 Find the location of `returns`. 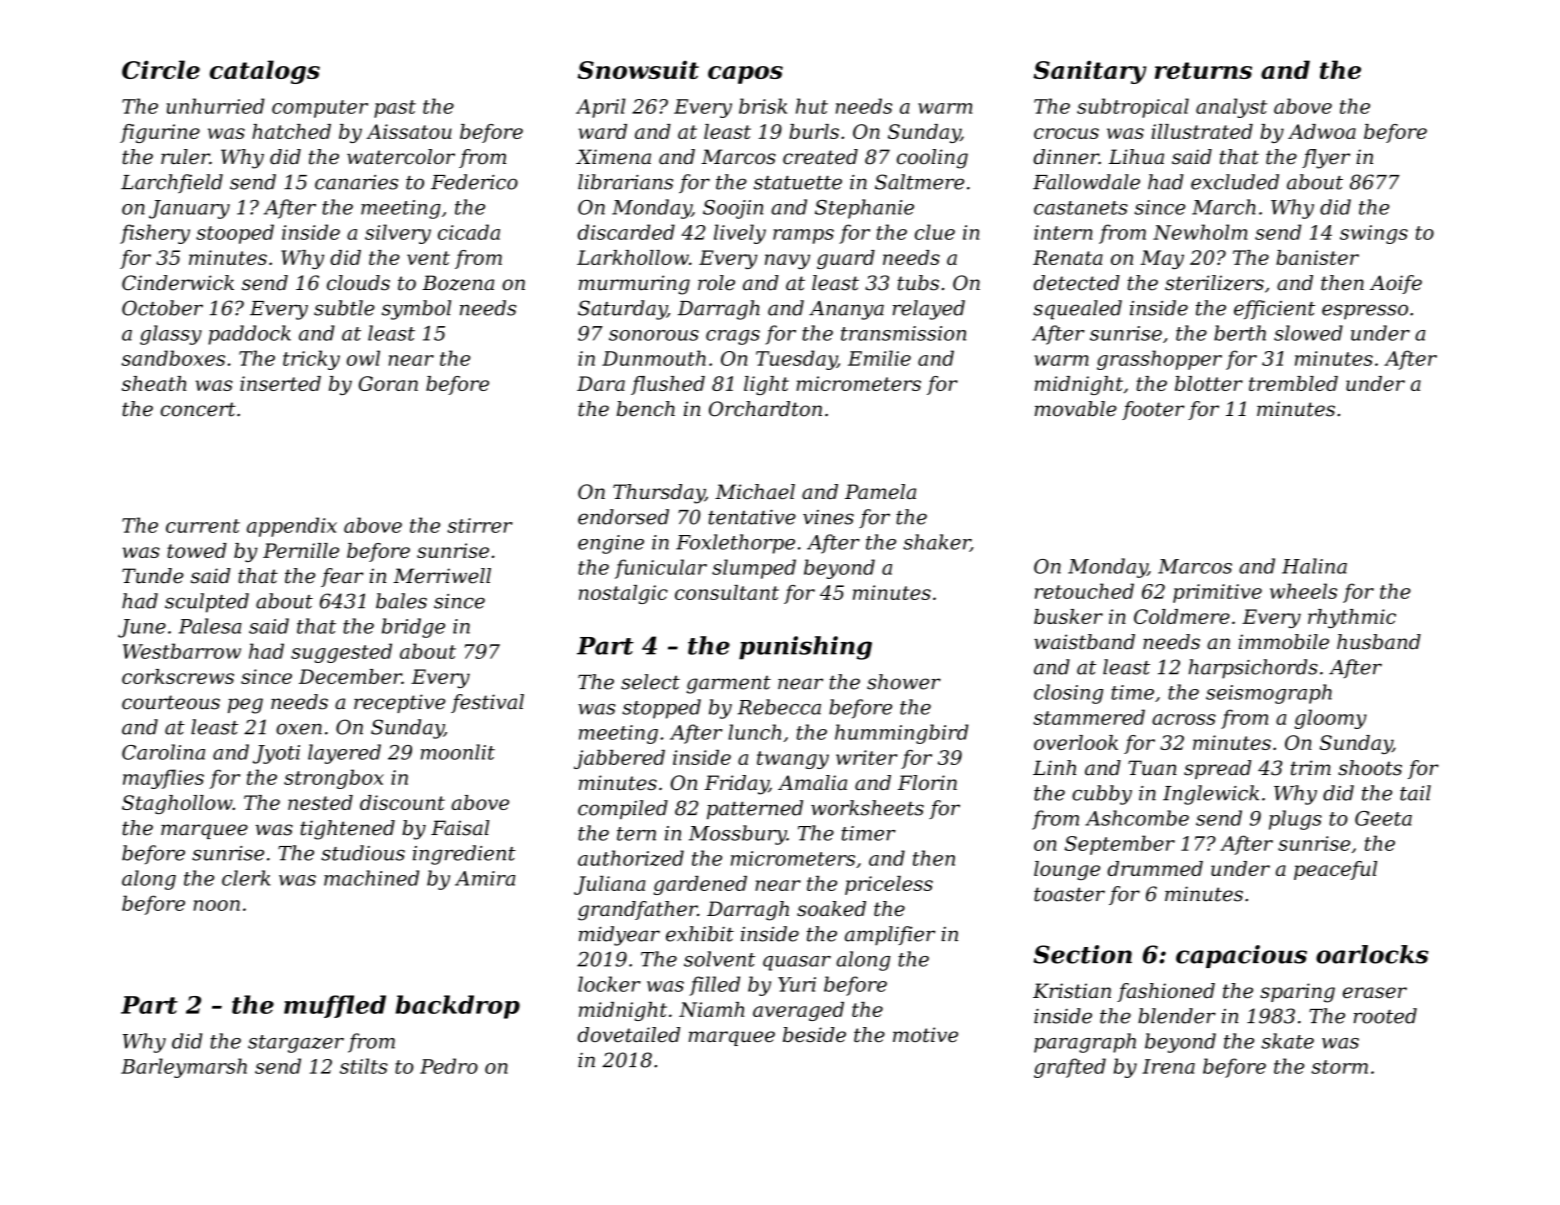

returns is located at coordinates (1203, 70).
